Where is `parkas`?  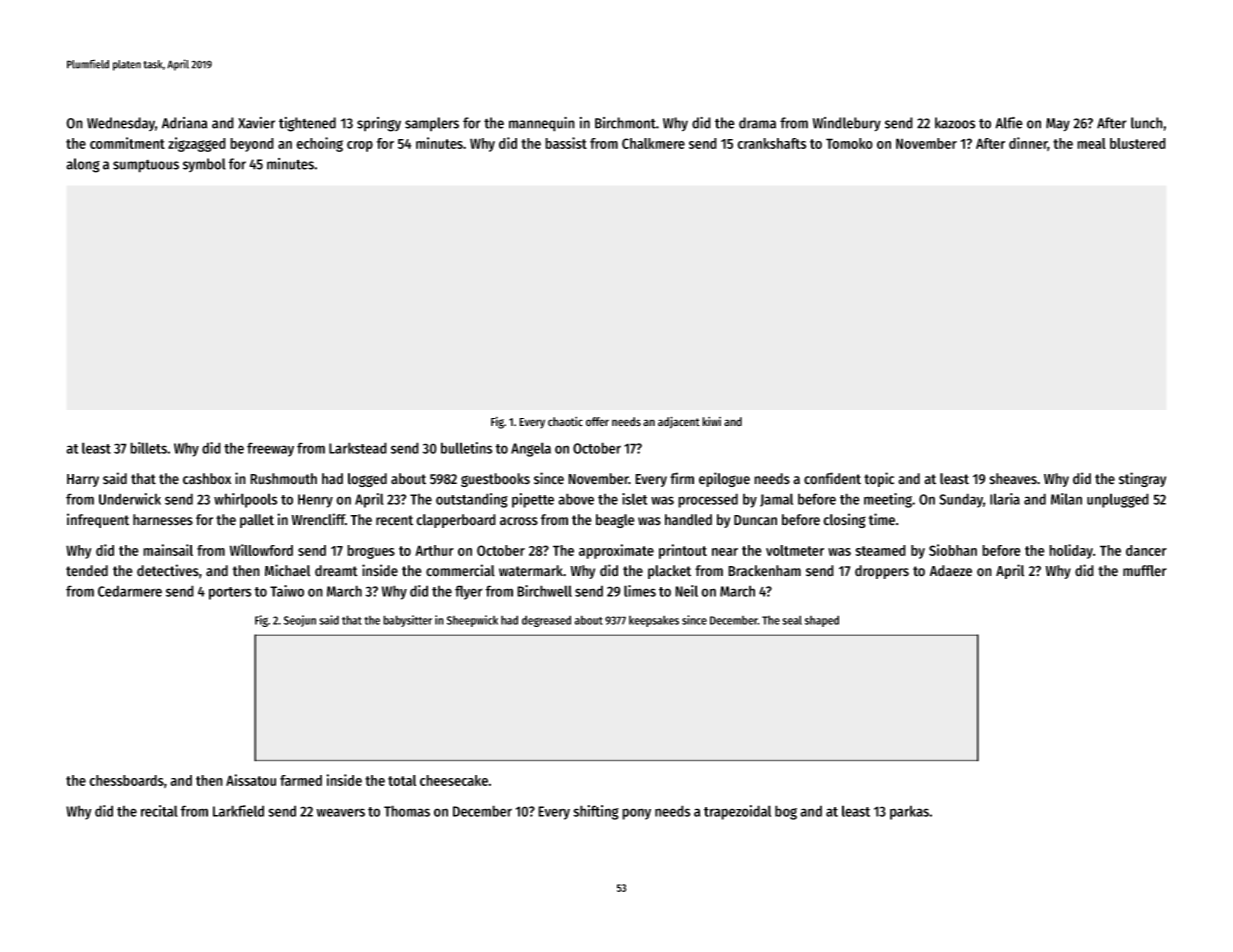
parkas is located at coordinates (909, 812).
